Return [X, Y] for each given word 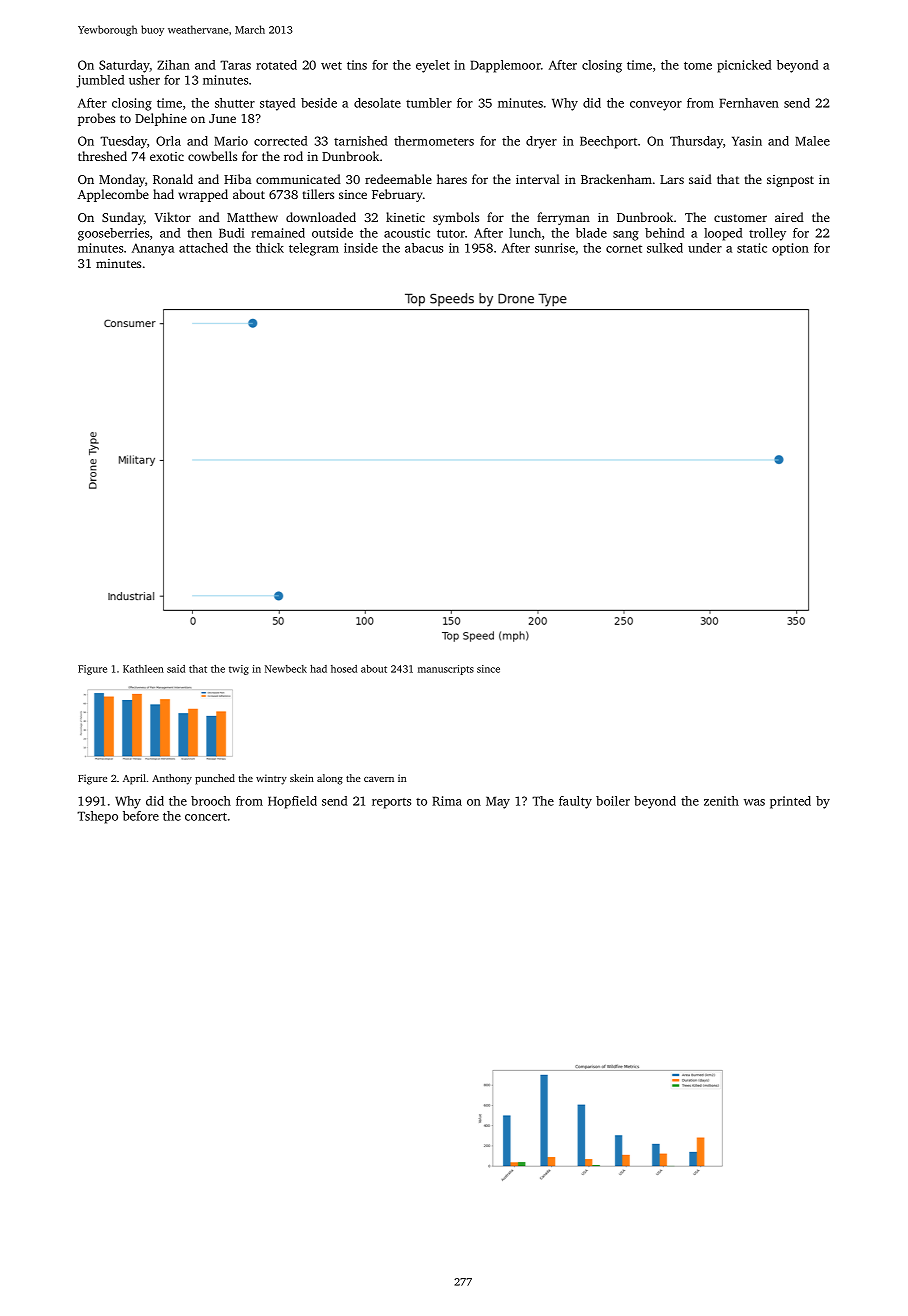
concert [206, 817]
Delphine [161, 119]
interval [538, 179]
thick [270, 248]
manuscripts [446, 670]
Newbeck [286, 669]
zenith [721, 801]
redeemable [398, 179]
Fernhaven [749, 103]
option [790, 249]
